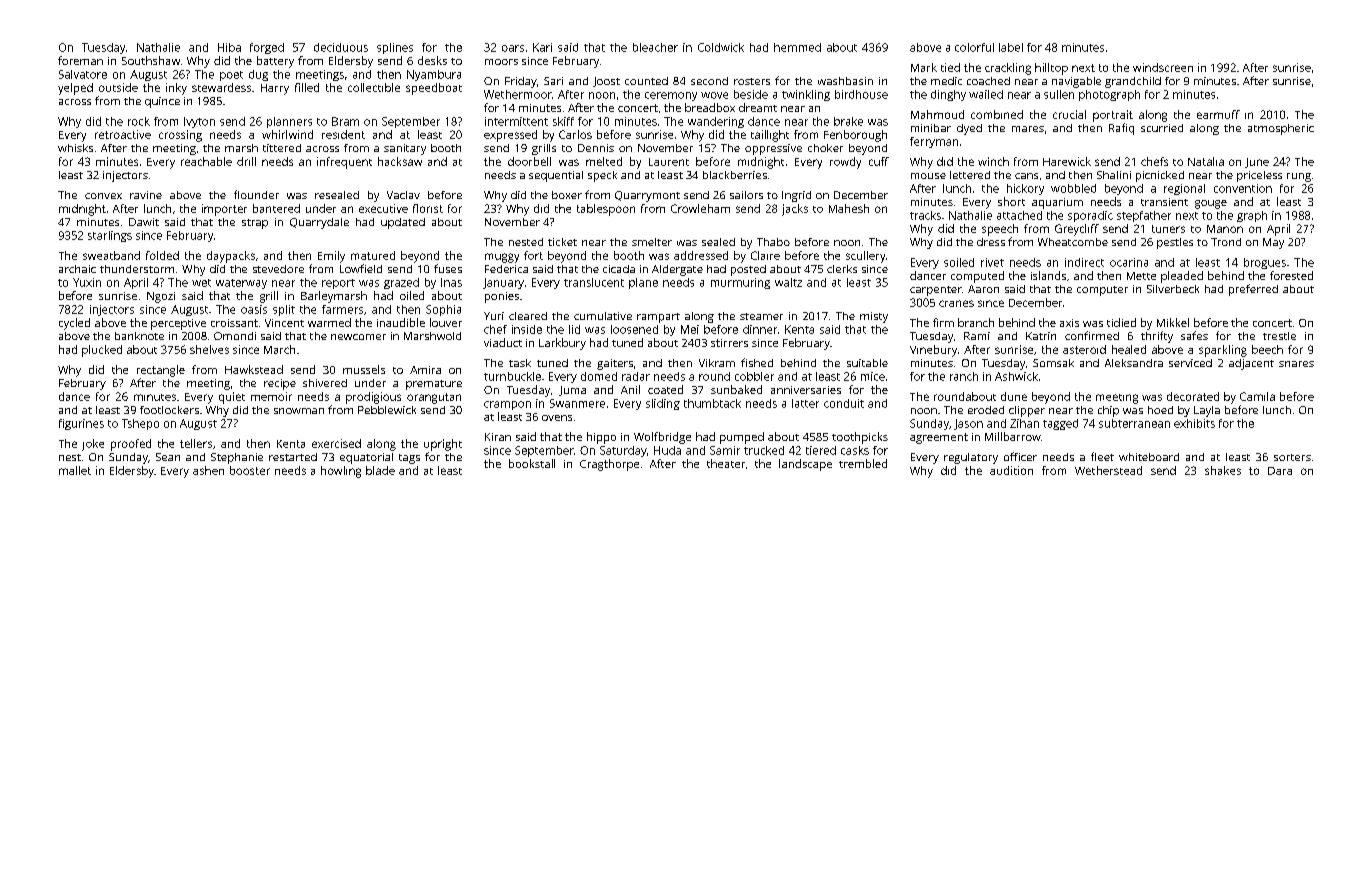 The image size is (1372, 887). Describe the element at coordinates (562, 242) in the screenshot. I see `ticket` at that location.
